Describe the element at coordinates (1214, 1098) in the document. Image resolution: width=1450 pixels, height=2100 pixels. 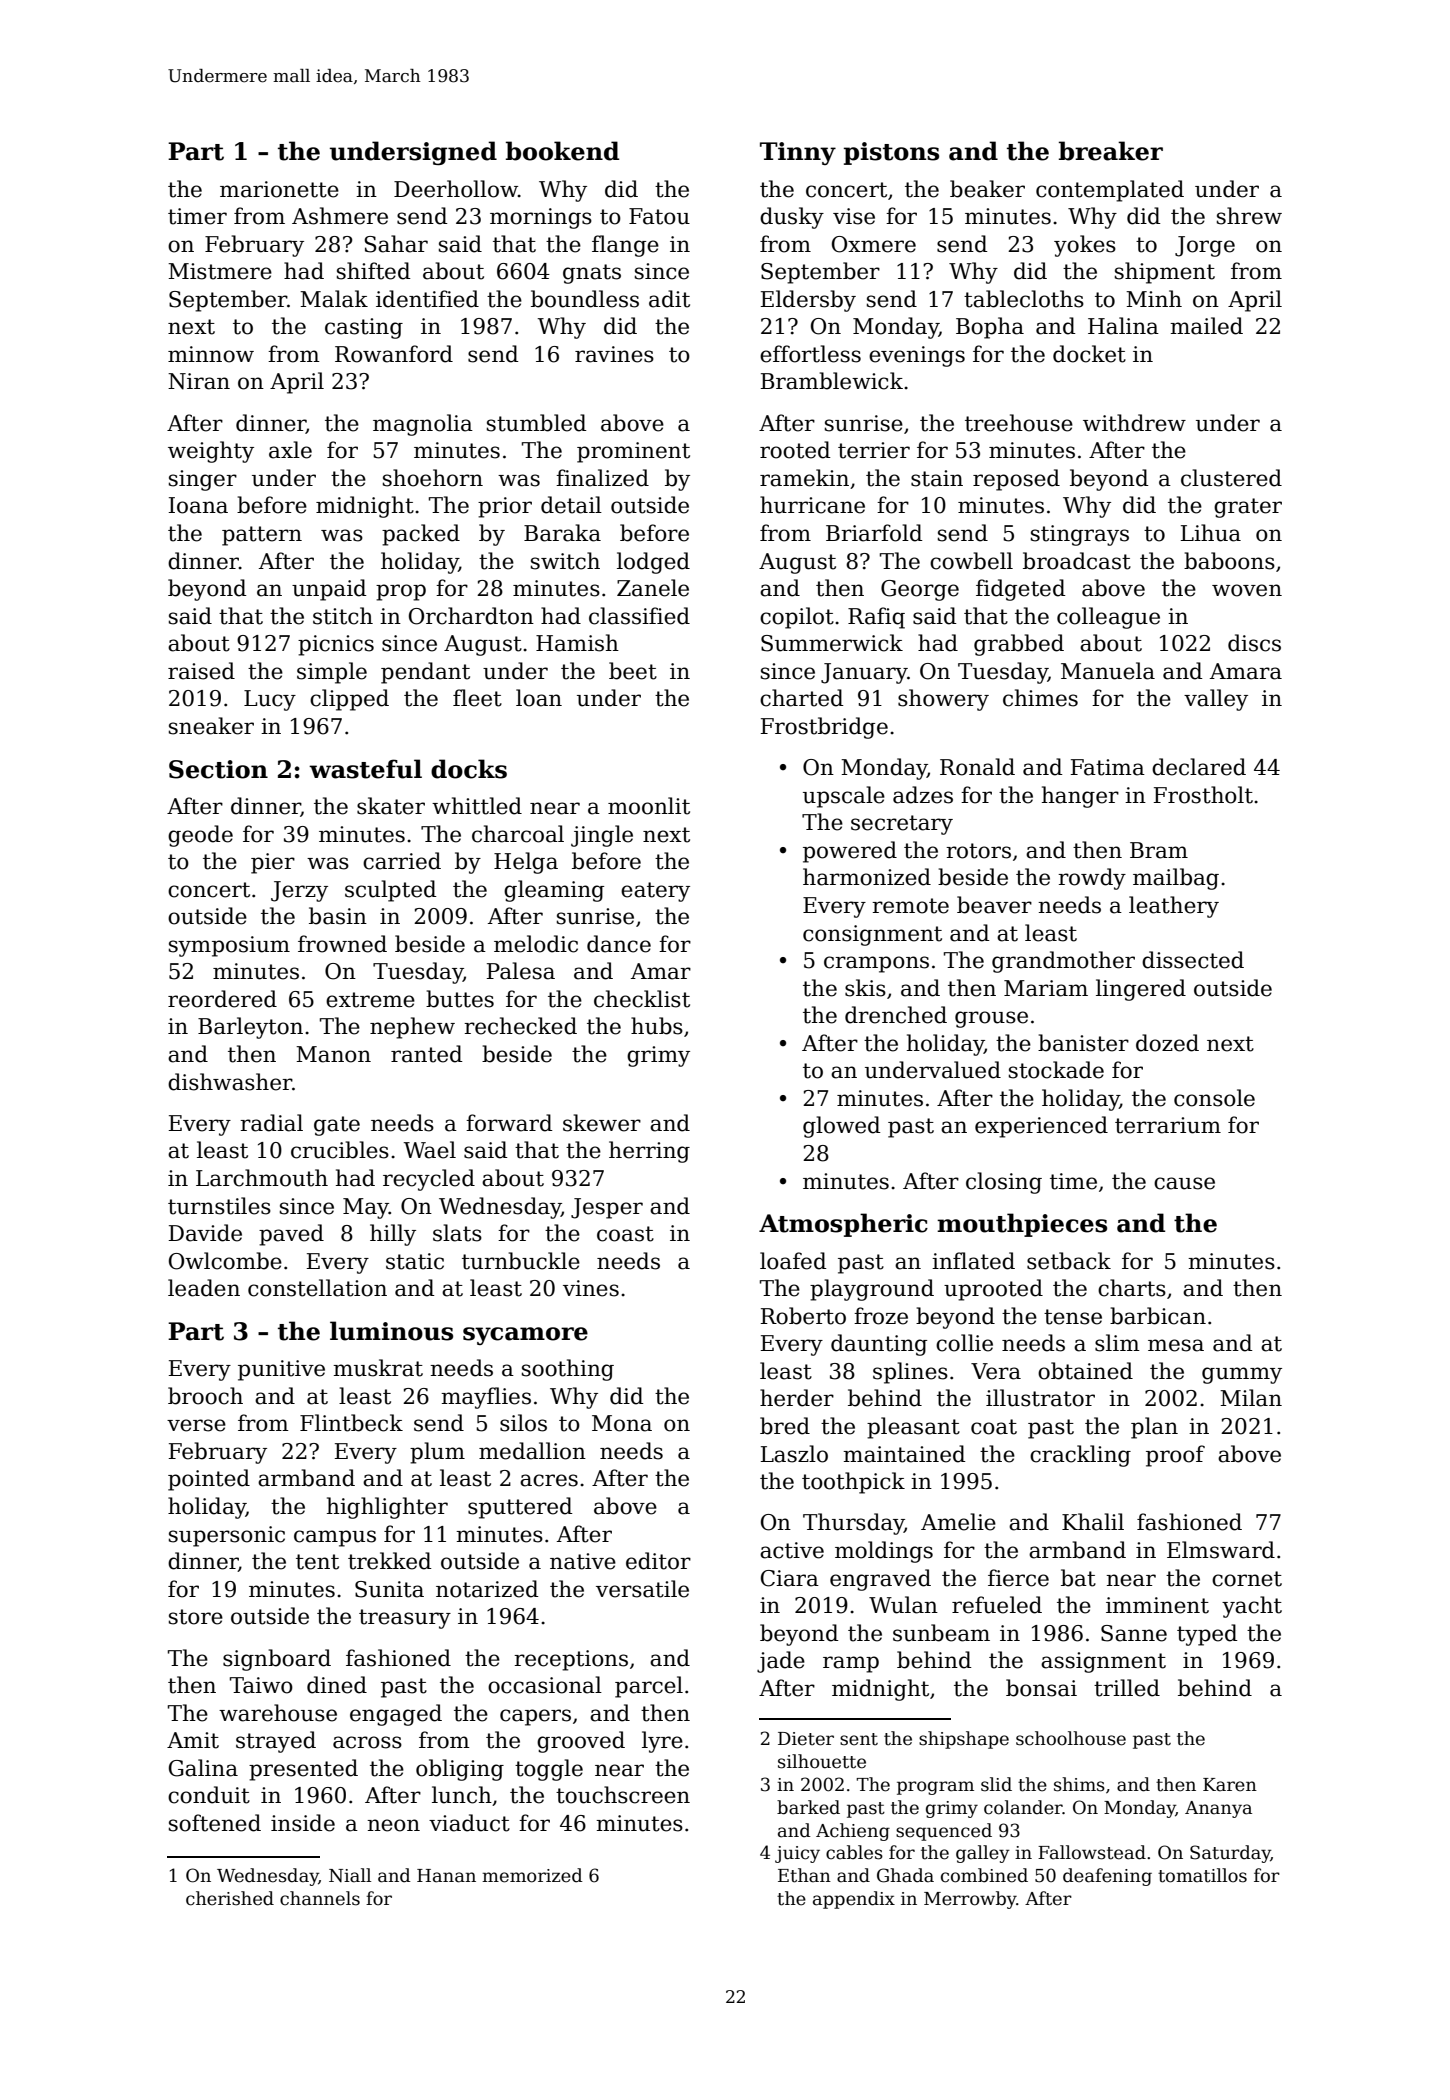
I see `console` at that location.
